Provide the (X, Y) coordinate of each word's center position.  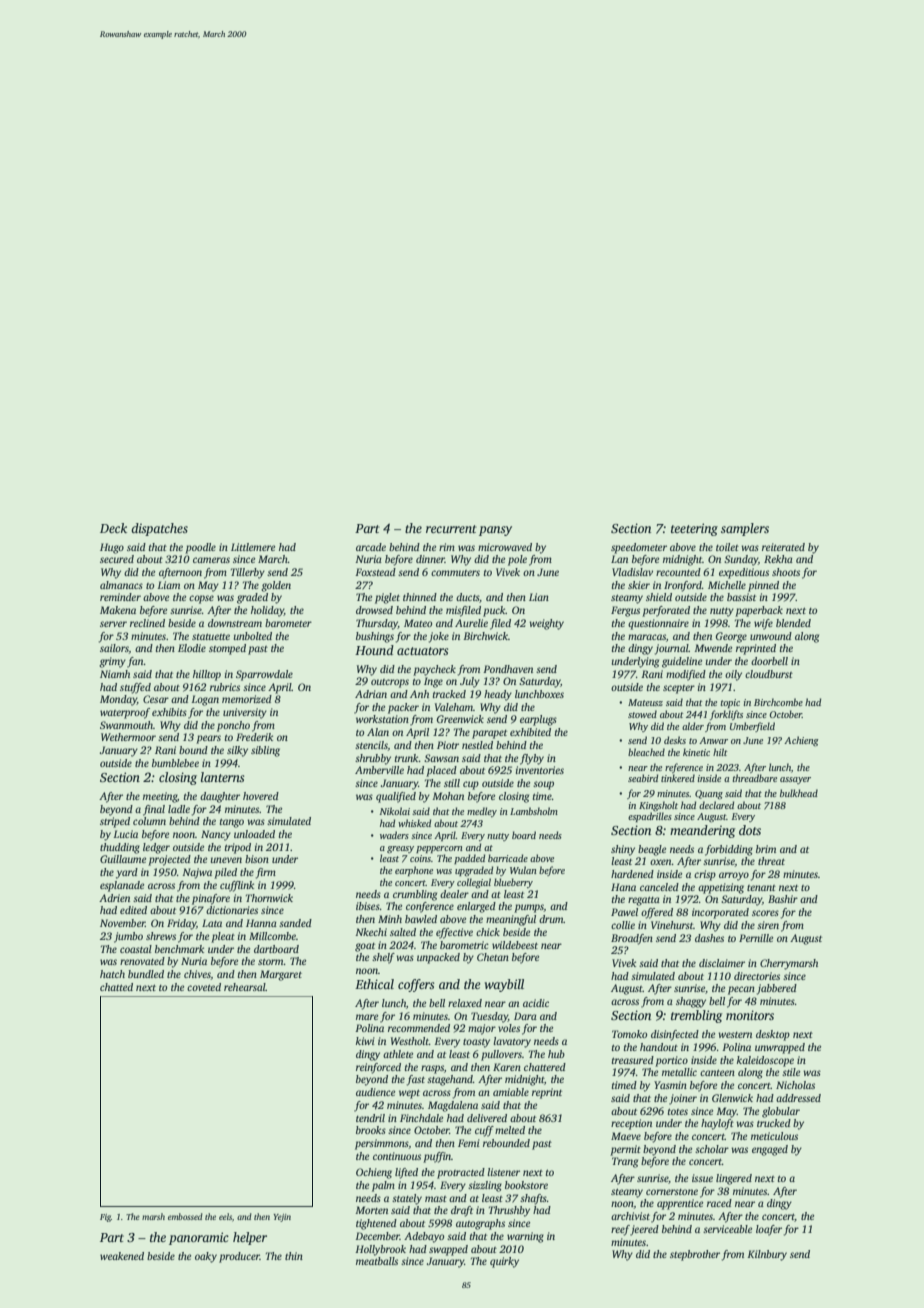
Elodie (192, 648)
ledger (156, 848)
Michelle (727, 585)
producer (239, 1257)
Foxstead (375, 572)
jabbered (777, 989)
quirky (504, 1262)
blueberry (513, 883)
